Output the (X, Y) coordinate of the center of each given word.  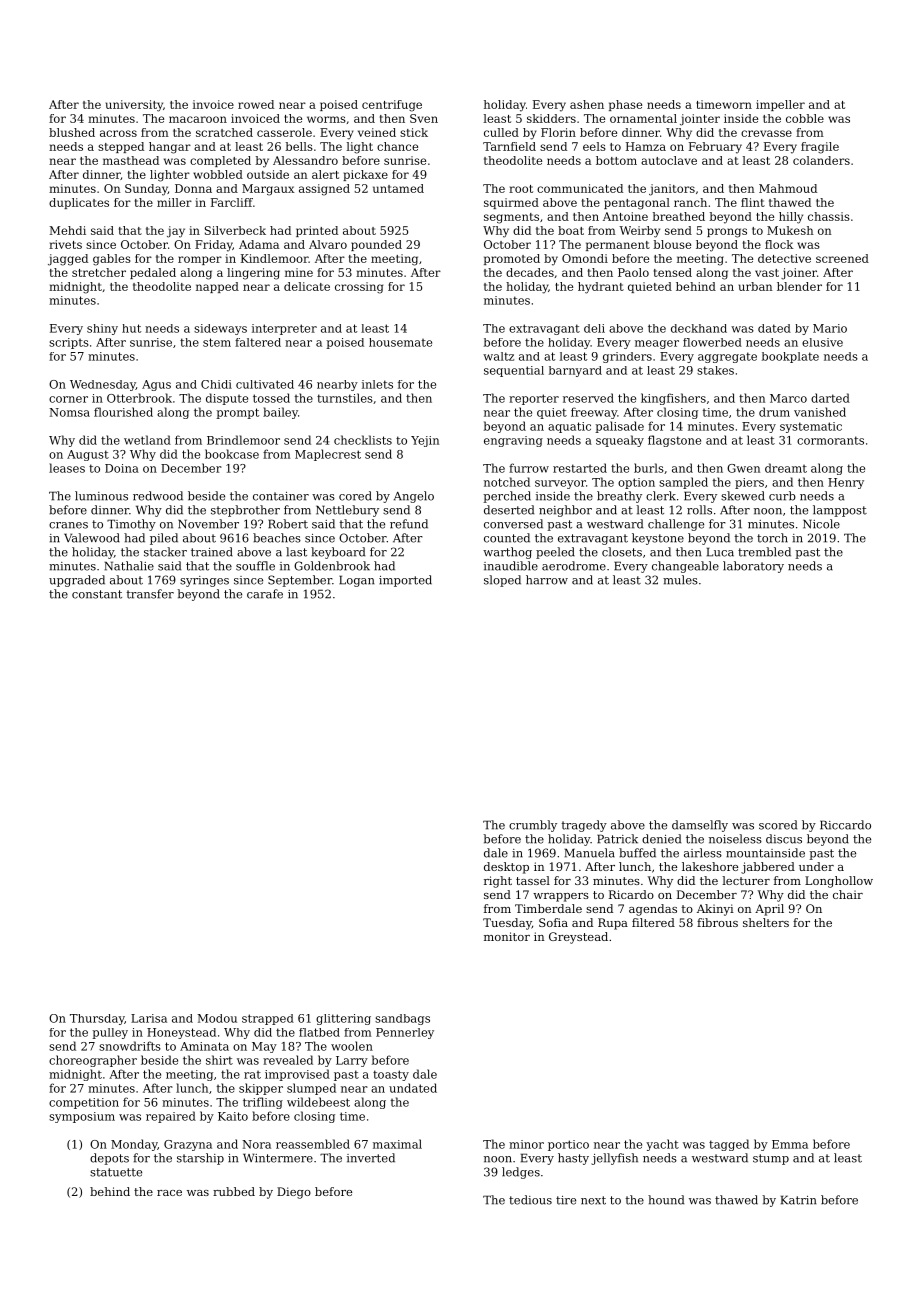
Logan (356, 581)
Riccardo (845, 825)
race (169, 1193)
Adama (259, 244)
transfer (150, 594)
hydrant (601, 288)
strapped (268, 1019)
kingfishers (673, 399)
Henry (846, 483)
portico (568, 1145)
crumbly (533, 826)
